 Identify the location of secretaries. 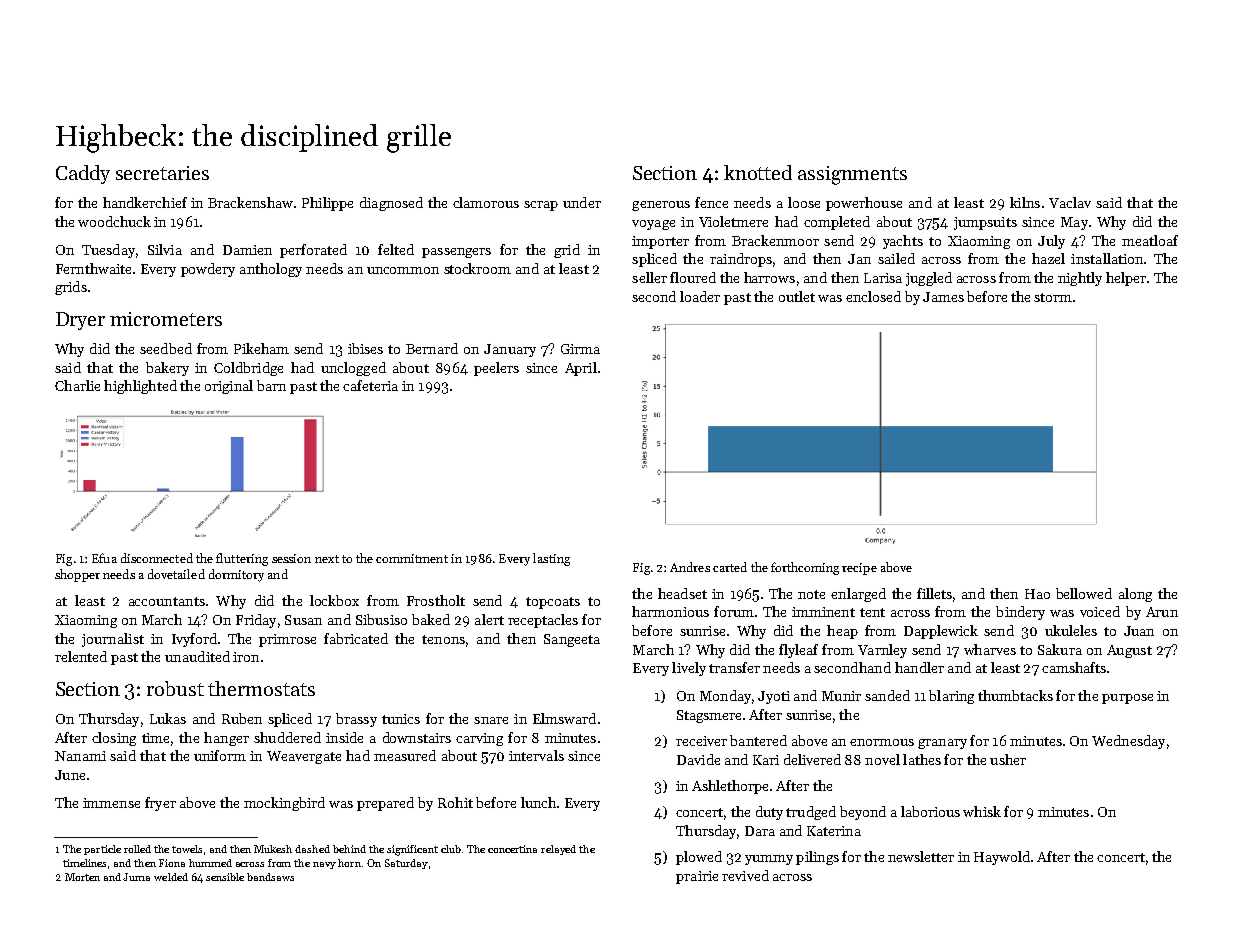
(162, 173).
